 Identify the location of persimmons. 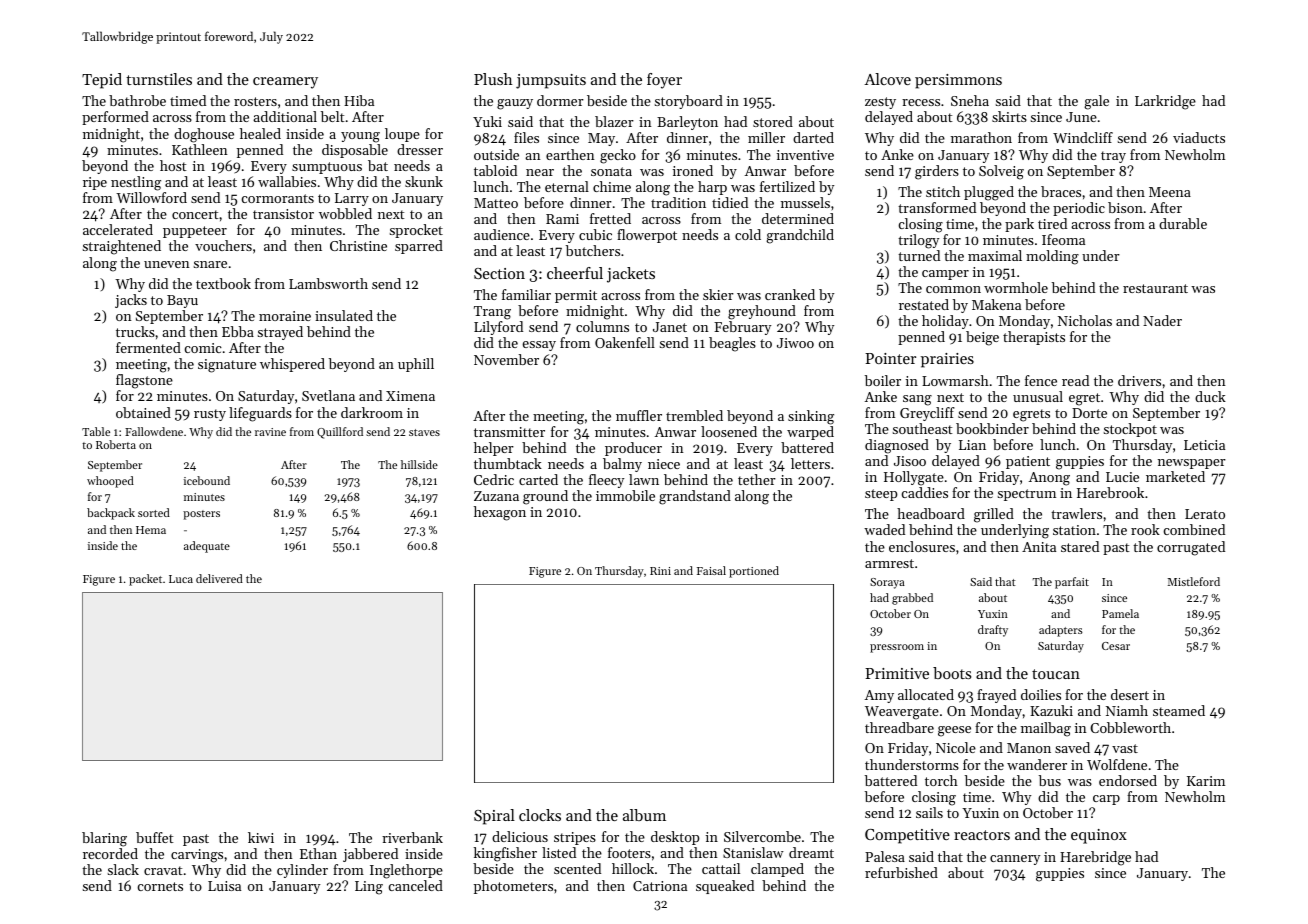
(958, 81).
